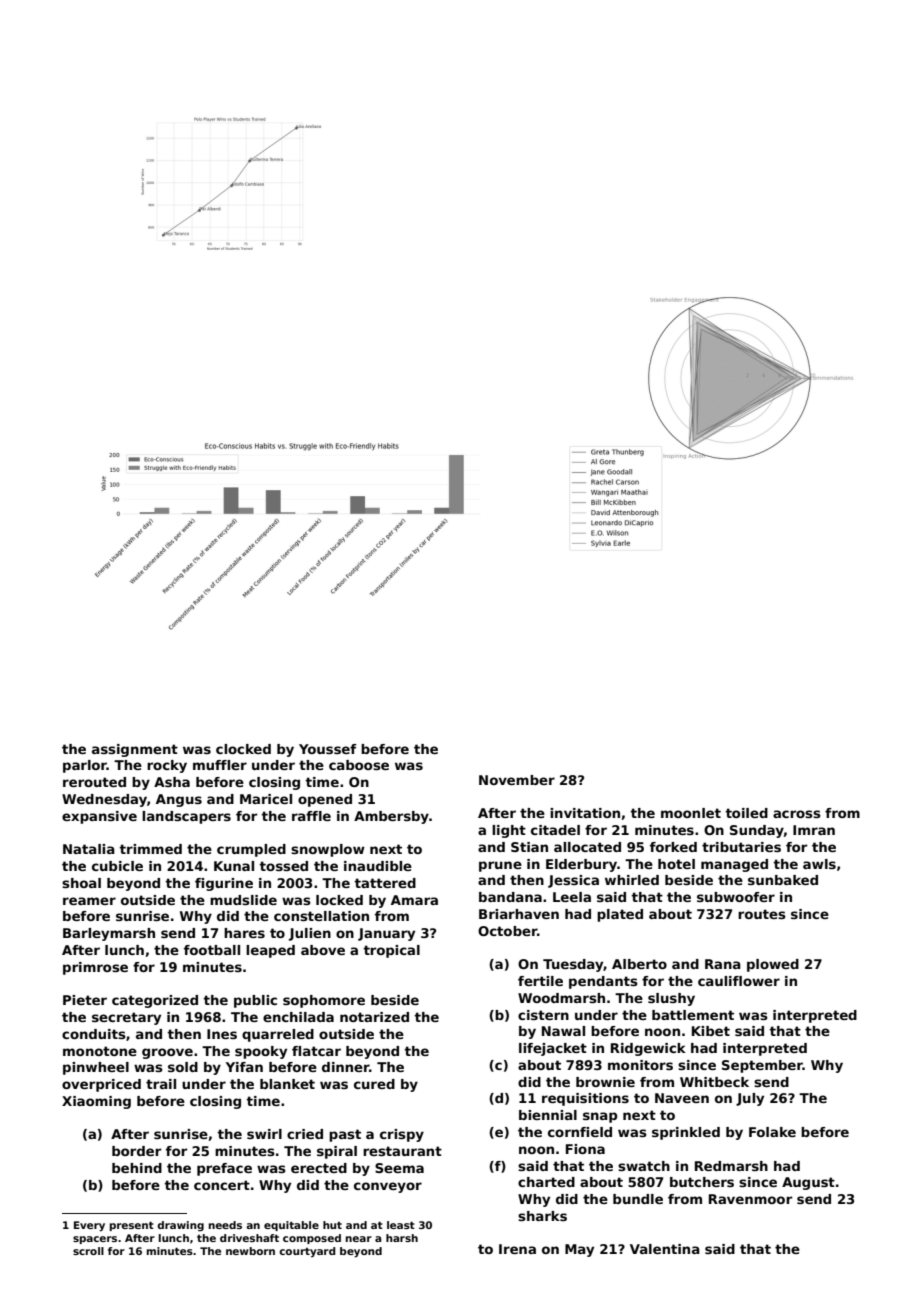  I want to click on swirl, so click(264, 1134).
